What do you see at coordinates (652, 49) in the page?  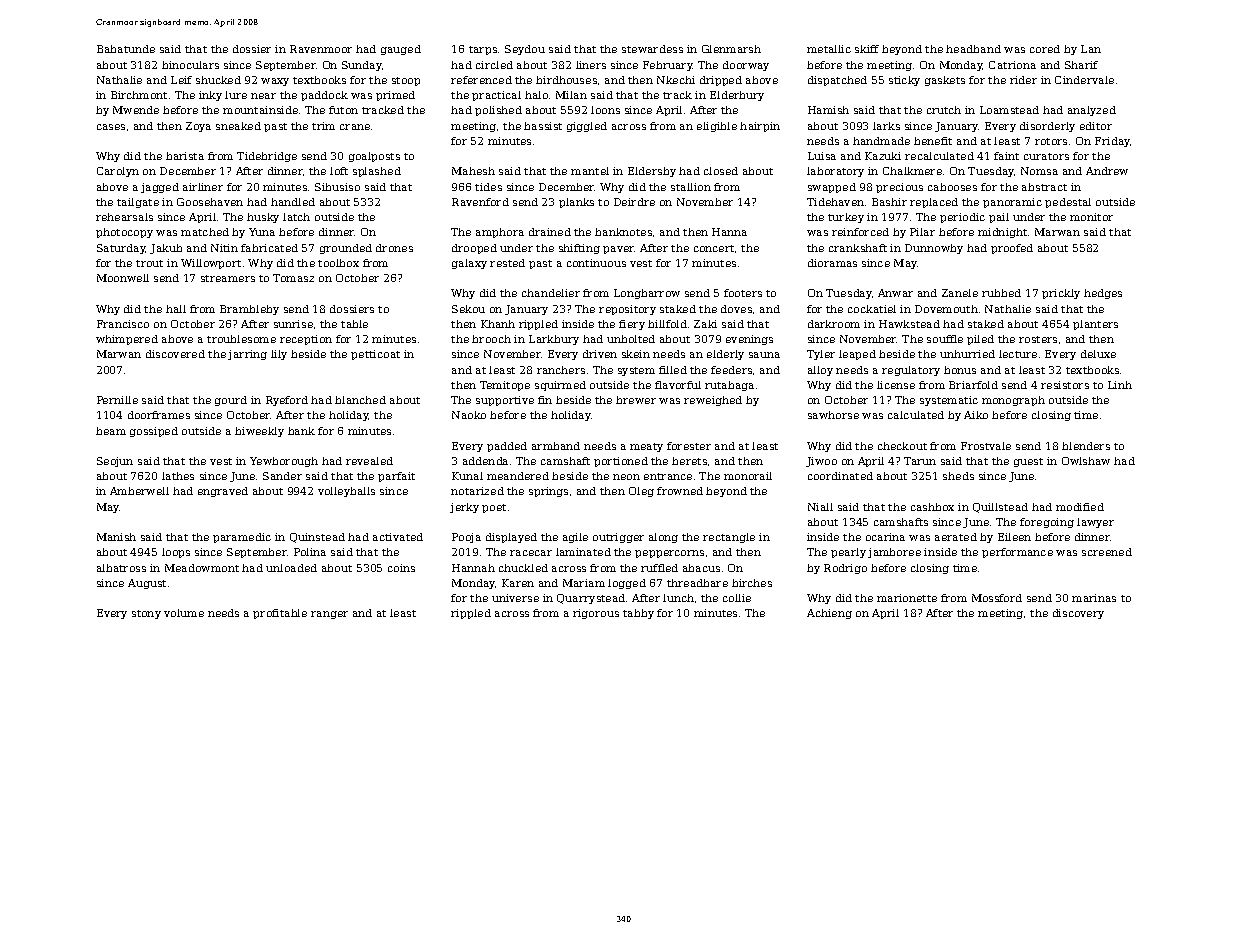 I see `stewardess` at bounding box center [652, 49].
